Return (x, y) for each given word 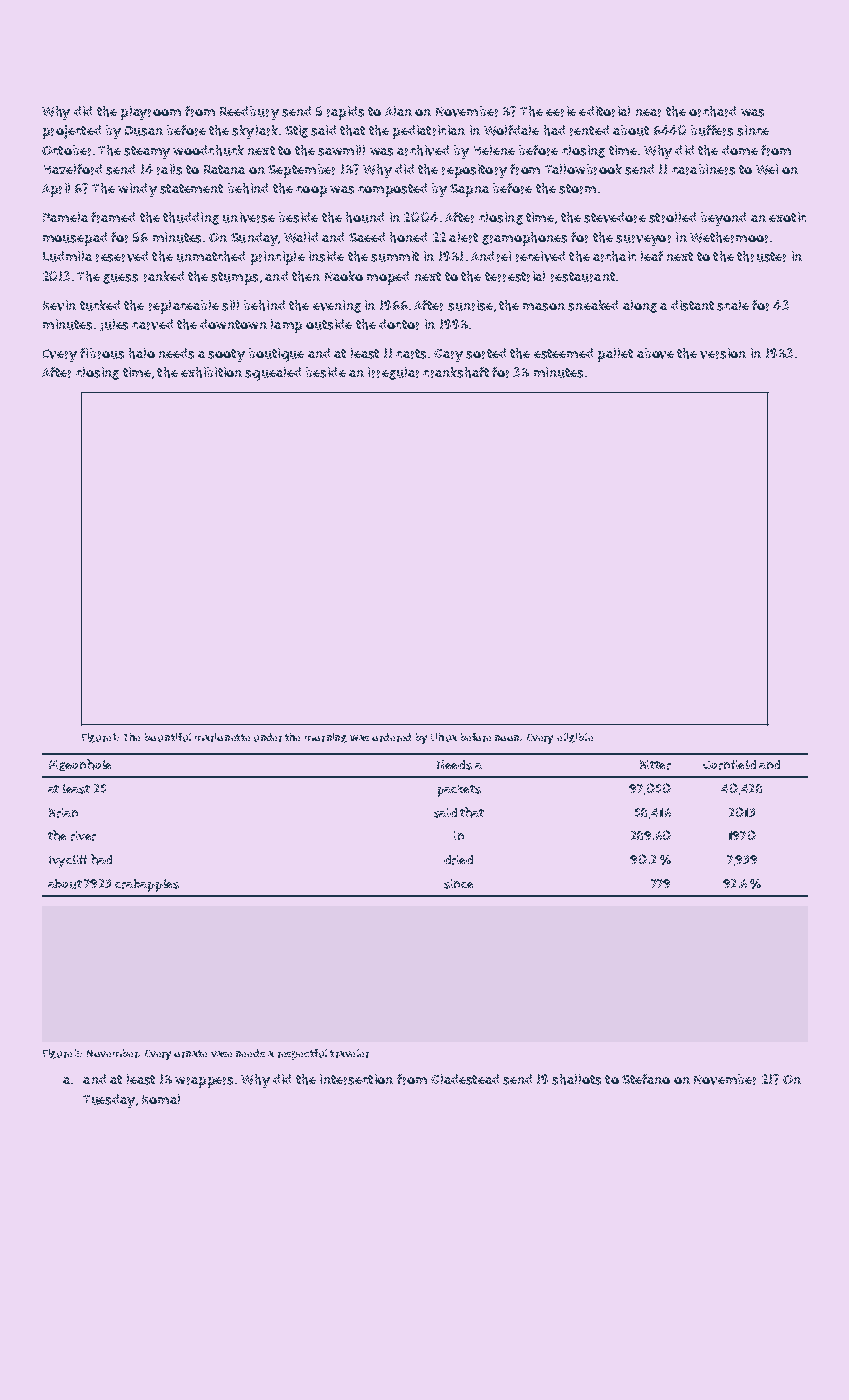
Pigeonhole (80, 765)
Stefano (646, 1079)
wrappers (204, 1082)
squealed (273, 374)
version (723, 353)
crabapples (147, 885)
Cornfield (729, 765)
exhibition (211, 372)
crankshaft (456, 372)
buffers (712, 130)
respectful (302, 1054)
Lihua (444, 737)
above (655, 353)
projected (72, 132)
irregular (393, 373)
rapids (345, 113)
